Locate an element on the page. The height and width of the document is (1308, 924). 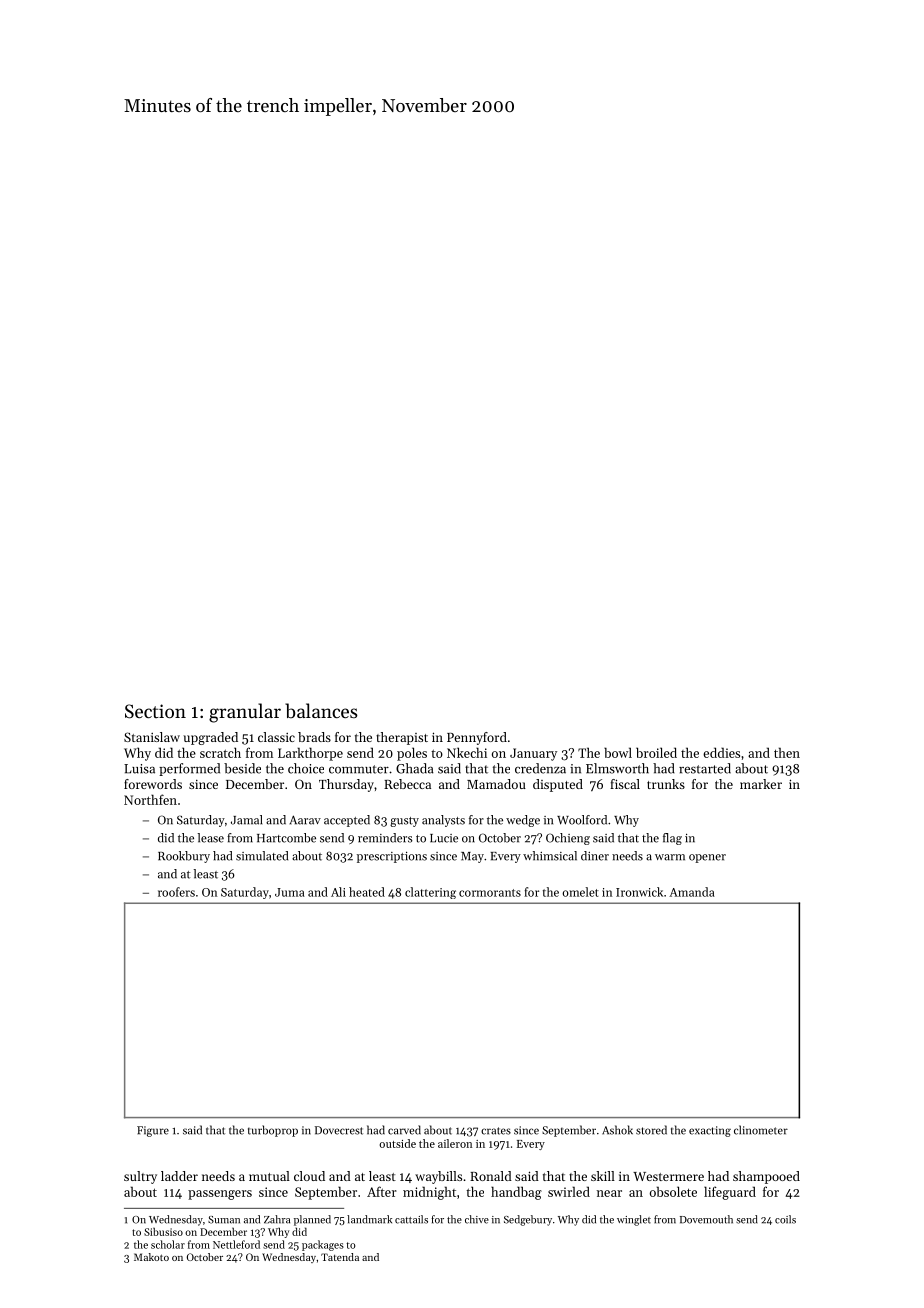
lease is located at coordinates (211, 838).
